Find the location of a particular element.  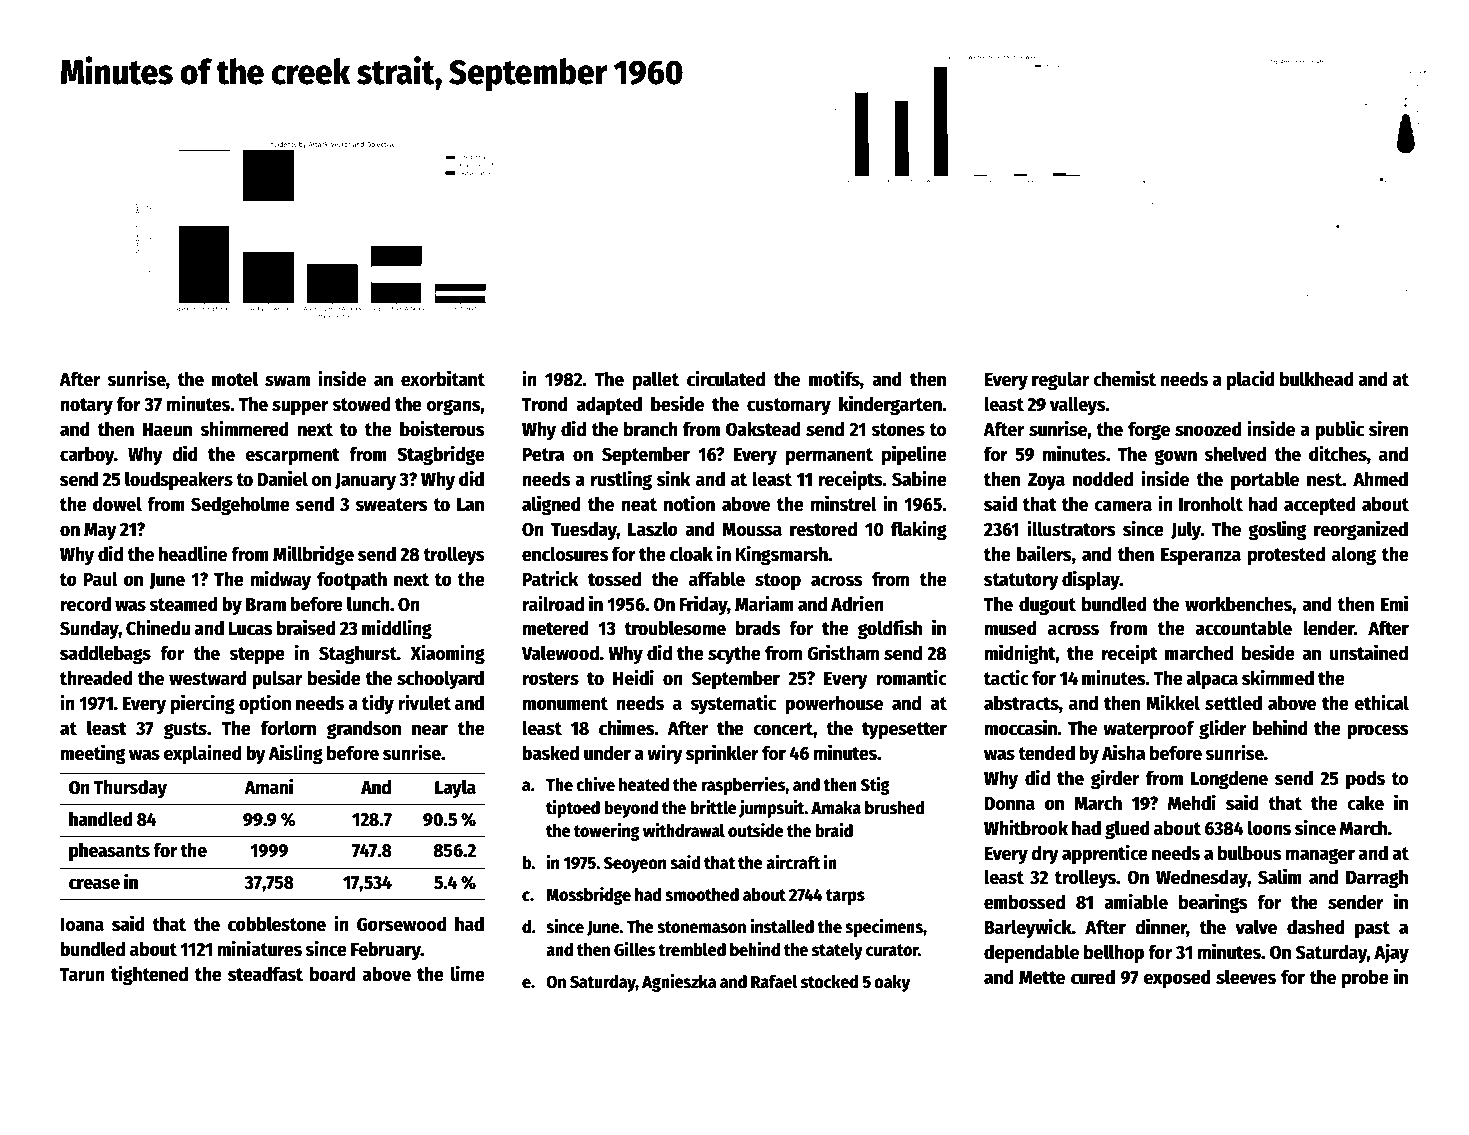

tended is located at coordinates (1046, 753).
